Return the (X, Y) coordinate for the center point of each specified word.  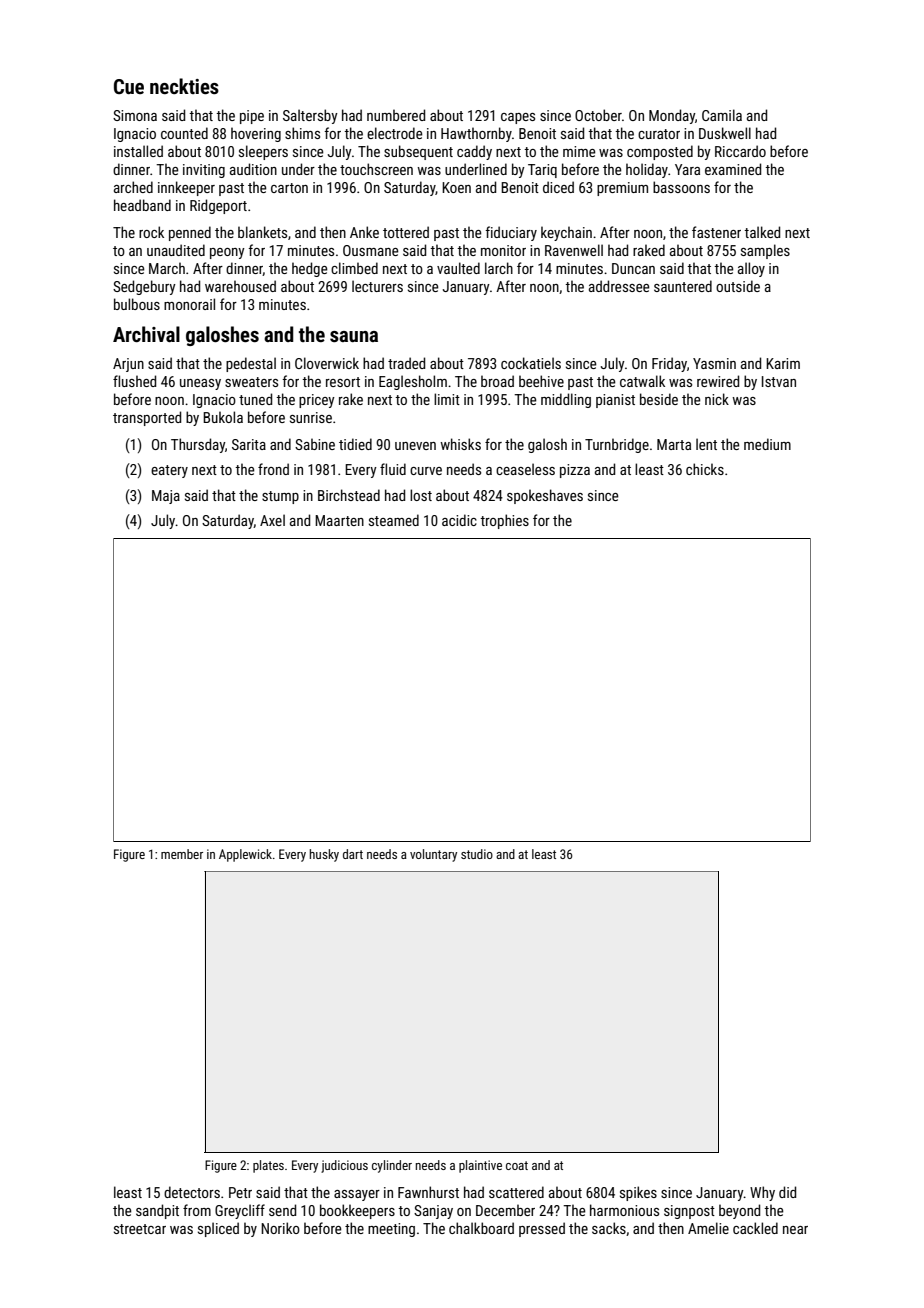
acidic (459, 520)
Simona (135, 115)
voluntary (433, 855)
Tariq (542, 171)
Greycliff (240, 1211)
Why (762, 1193)
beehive (541, 381)
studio (477, 854)
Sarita (249, 444)
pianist (615, 401)
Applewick (245, 855)
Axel (272, 520)
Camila (722, 115)
